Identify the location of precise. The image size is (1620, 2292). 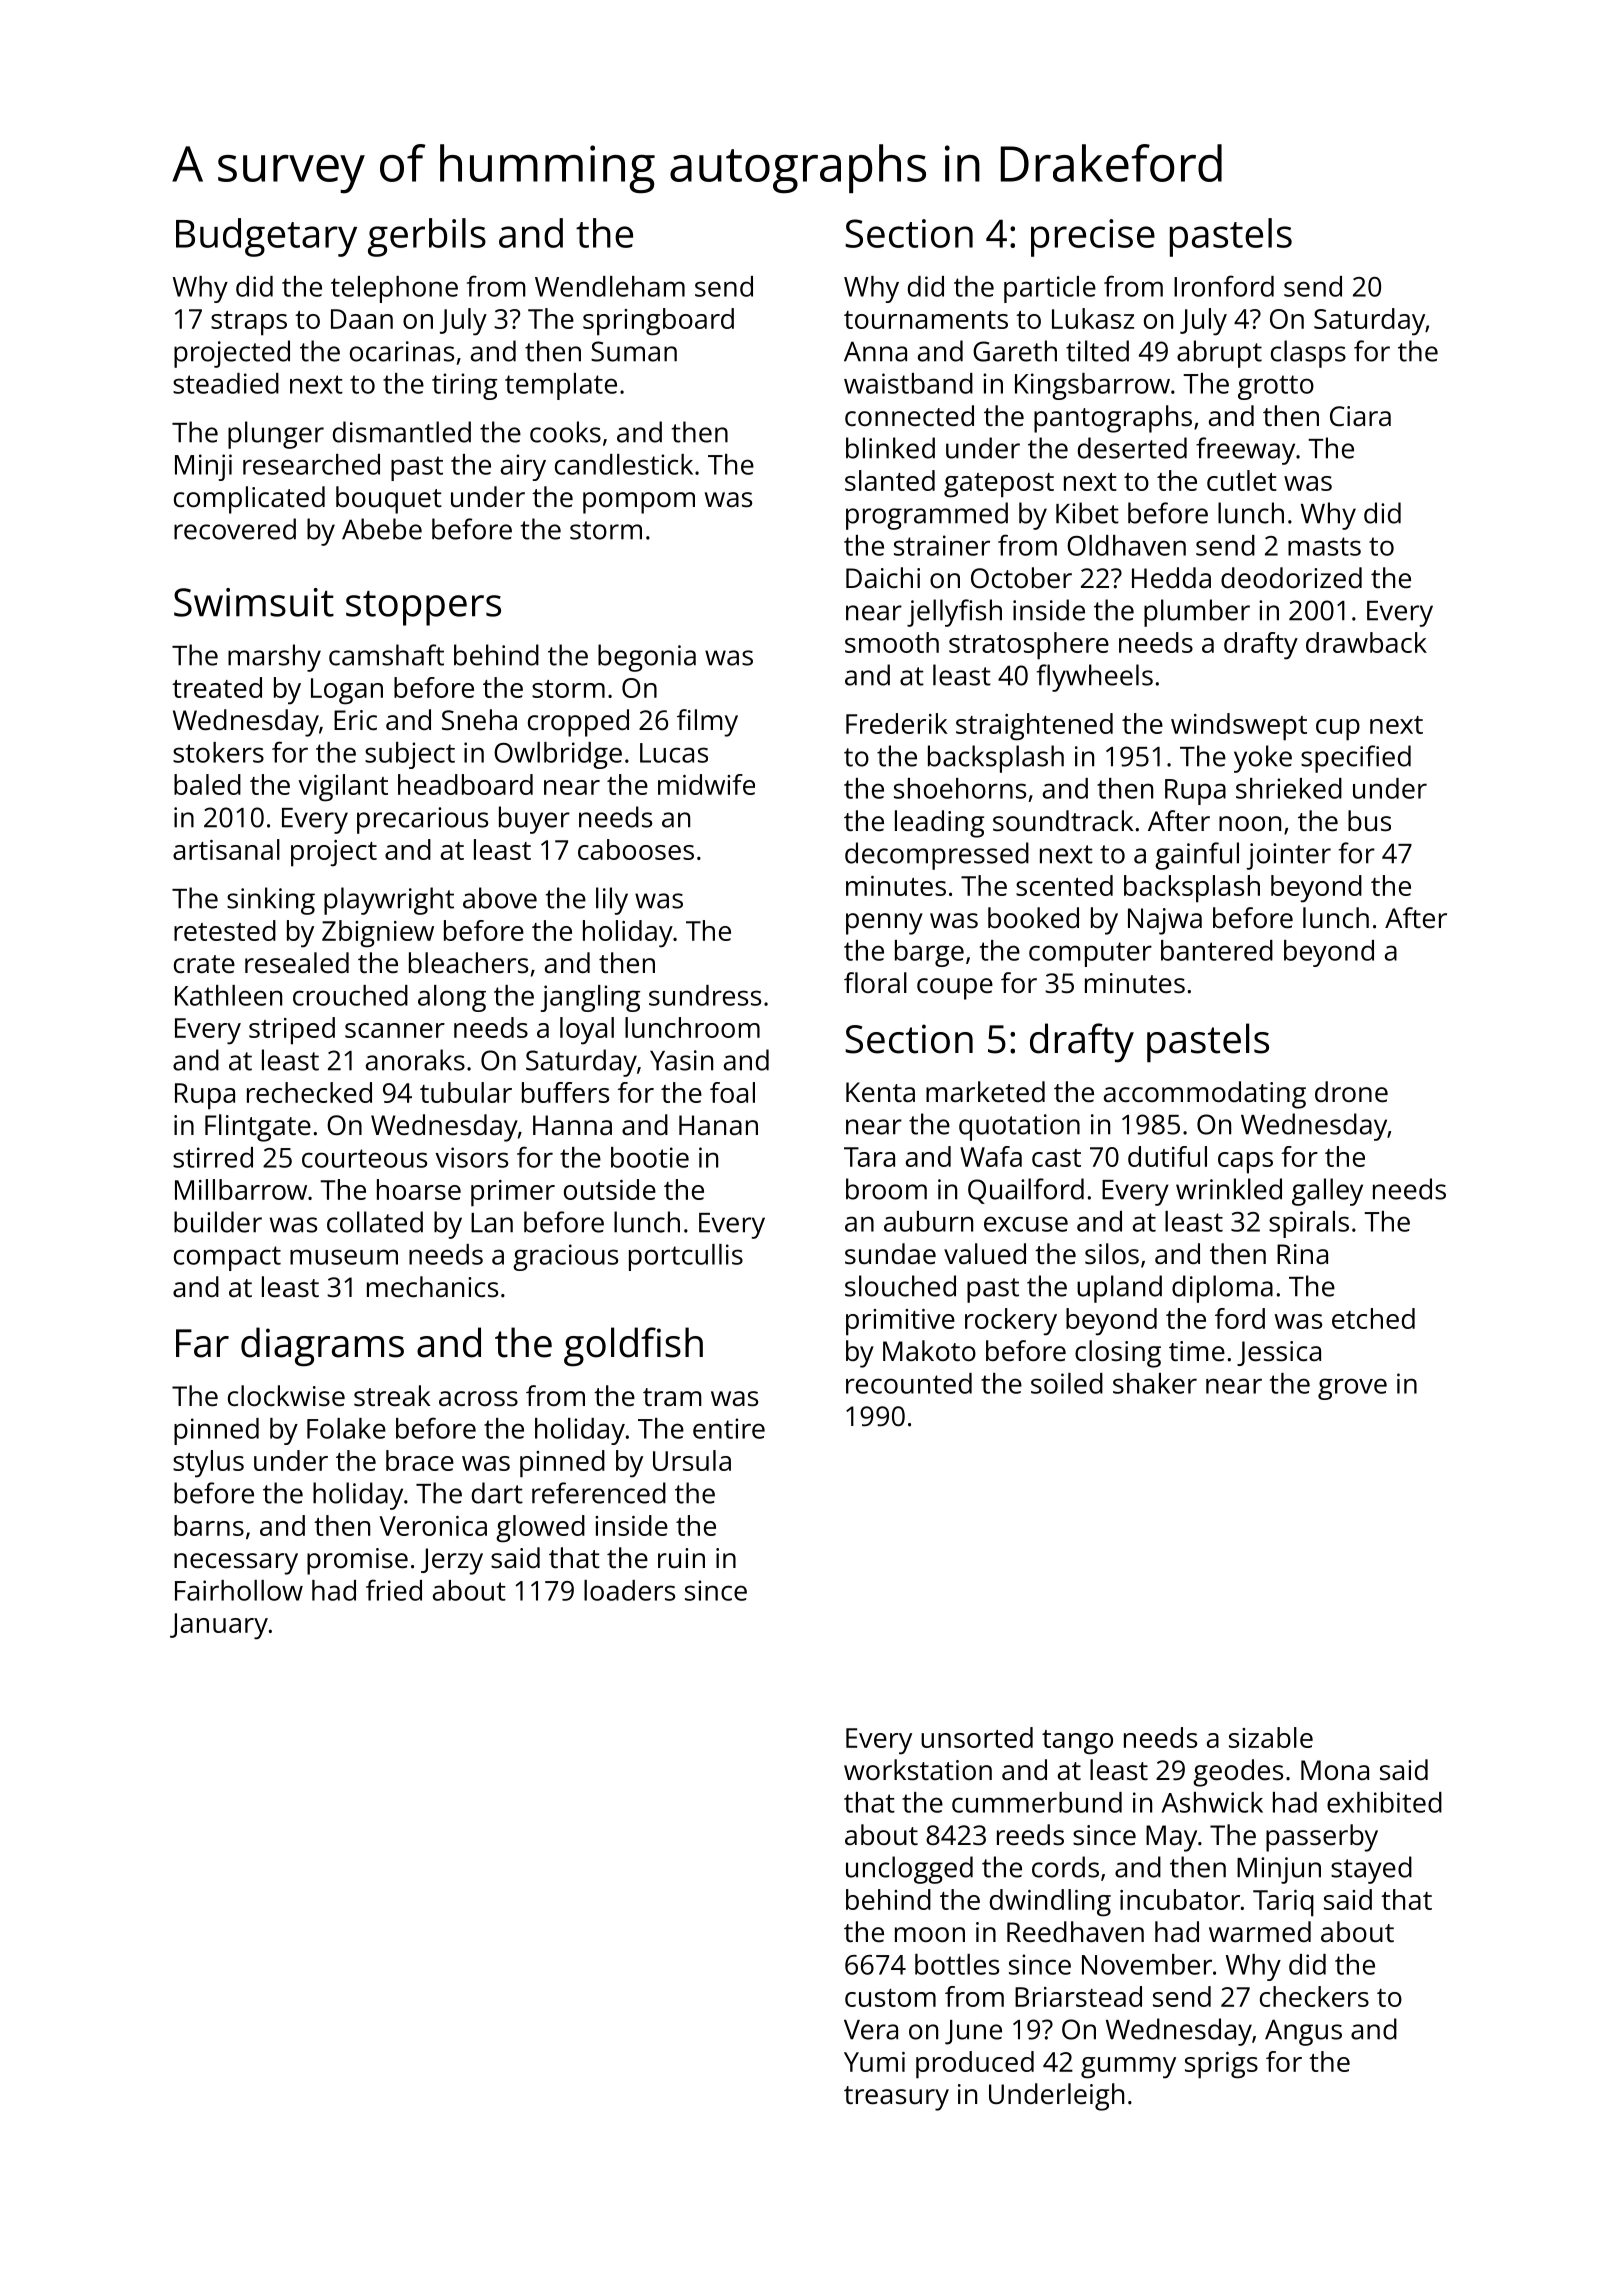
(1093, 238).
